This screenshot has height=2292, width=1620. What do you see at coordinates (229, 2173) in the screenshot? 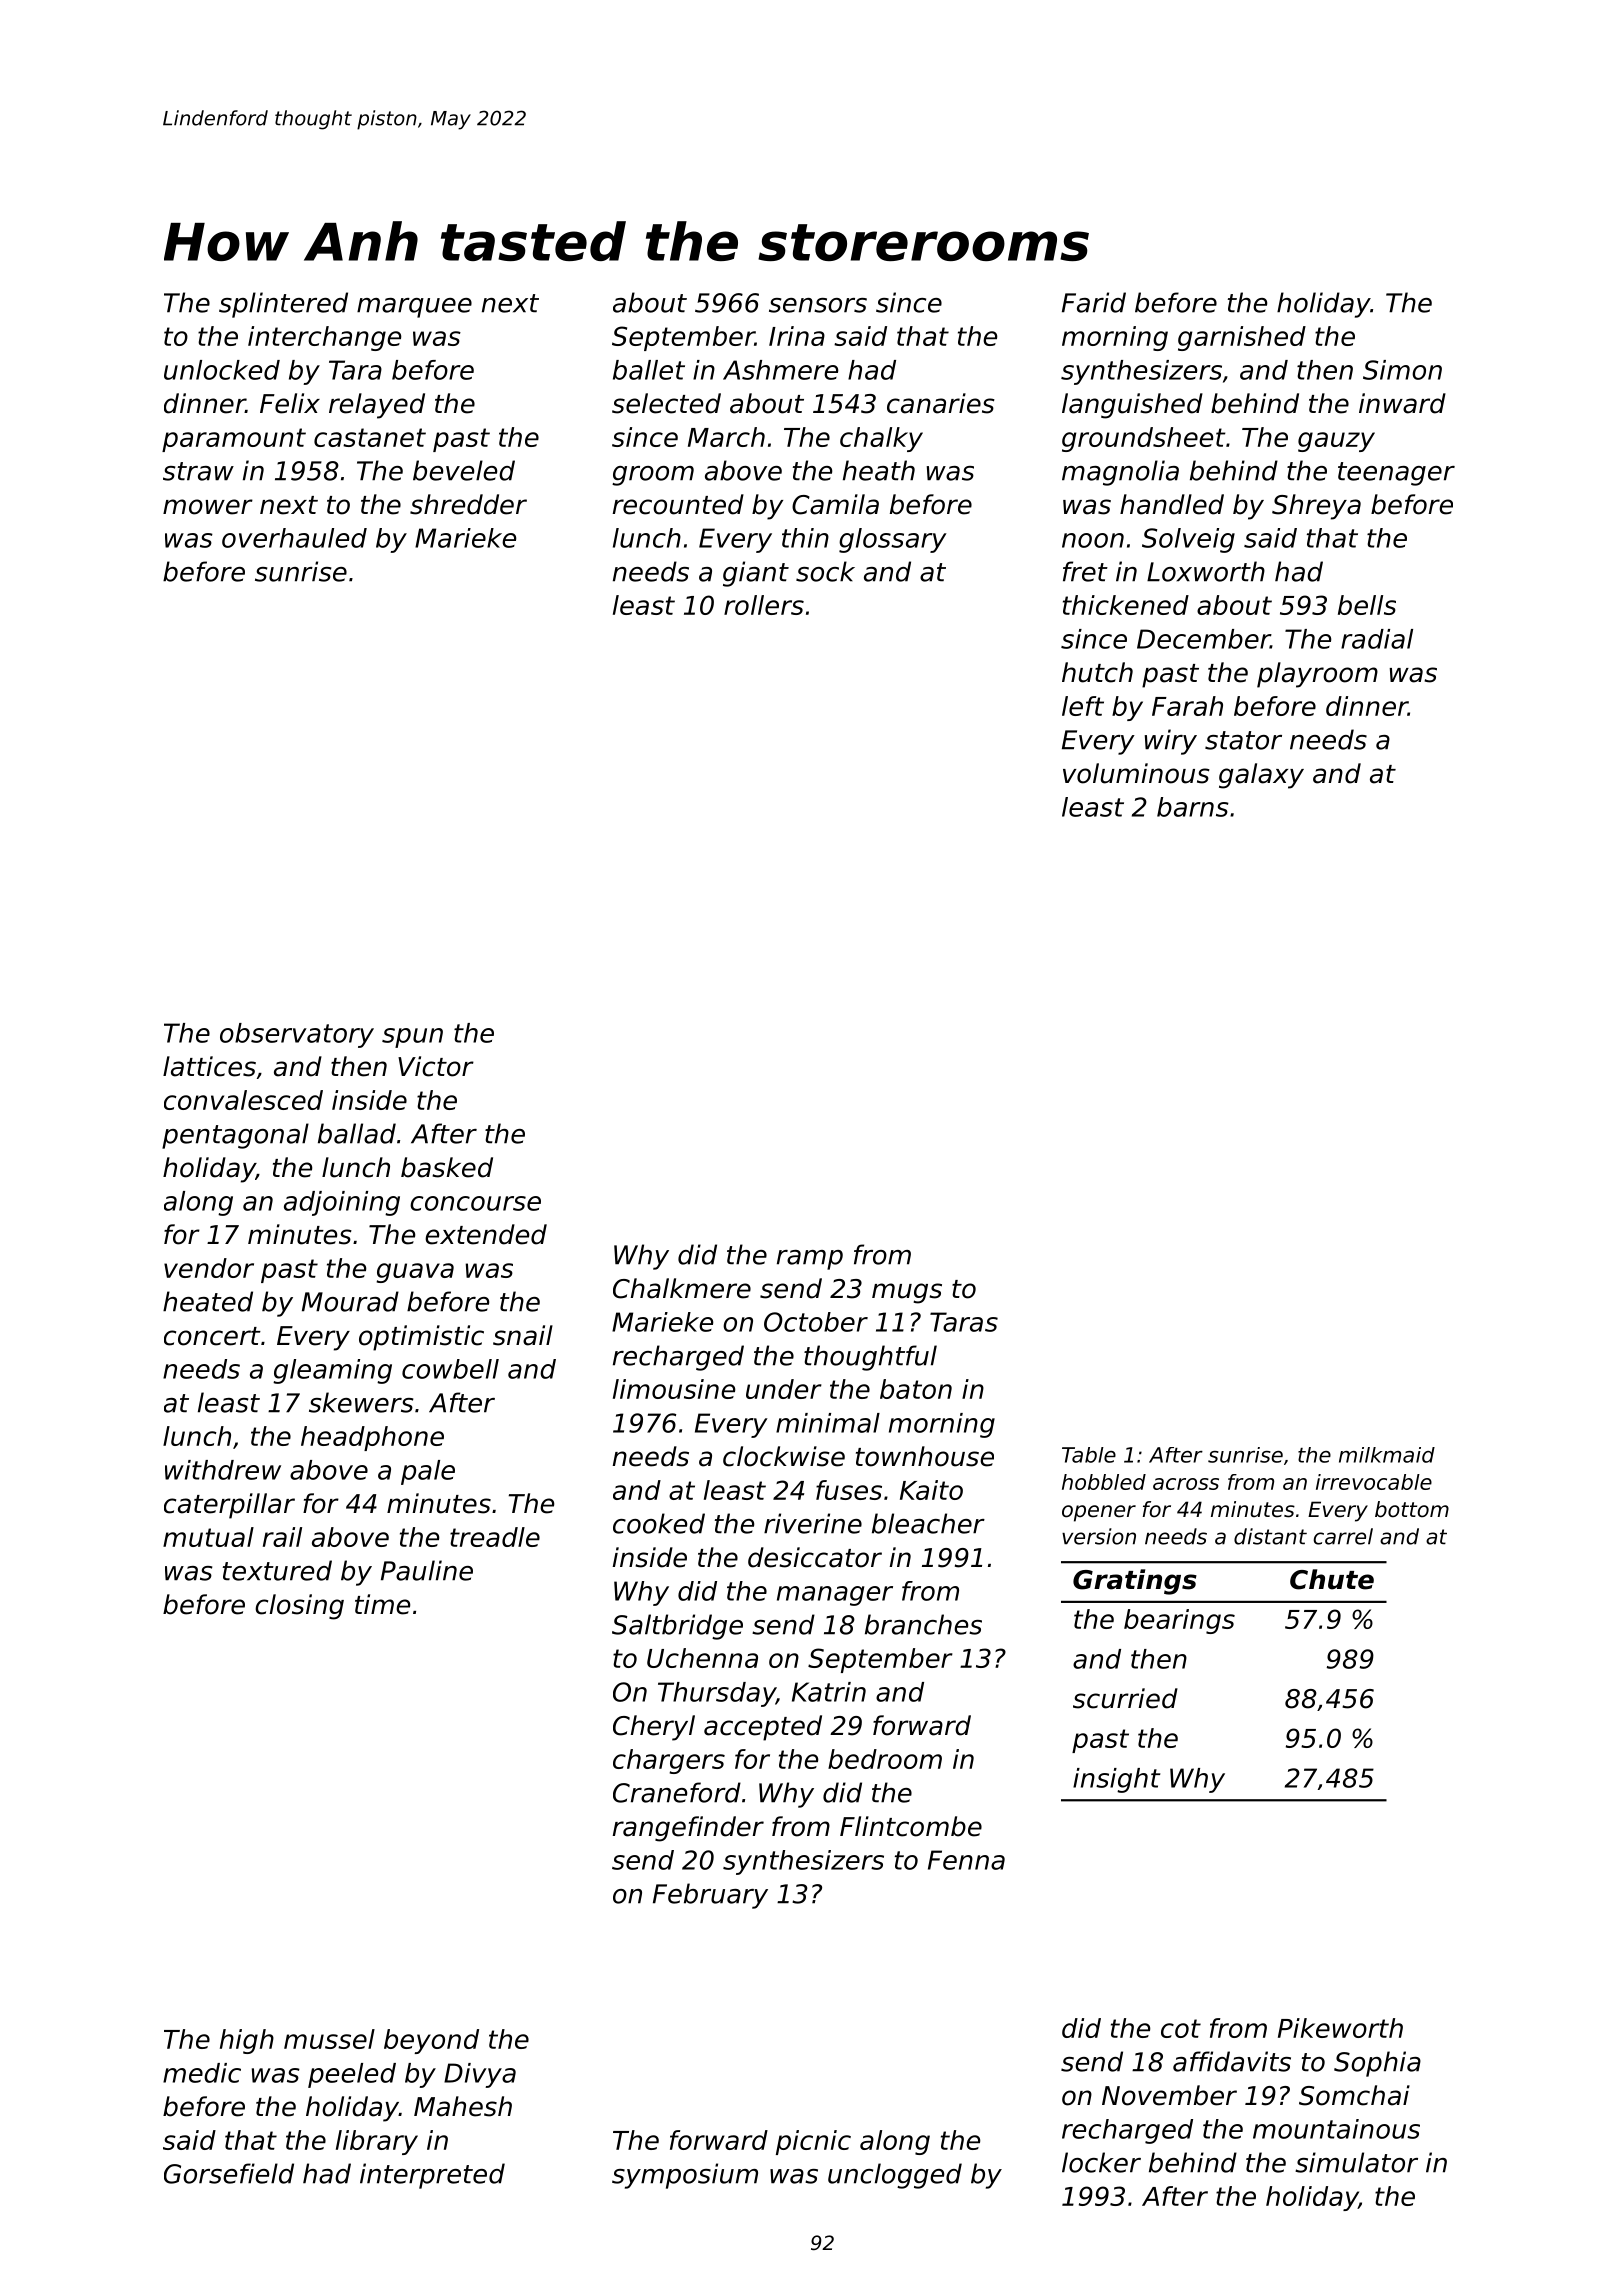
I see `Gorsefield` at bounding box center [229, 2173].
